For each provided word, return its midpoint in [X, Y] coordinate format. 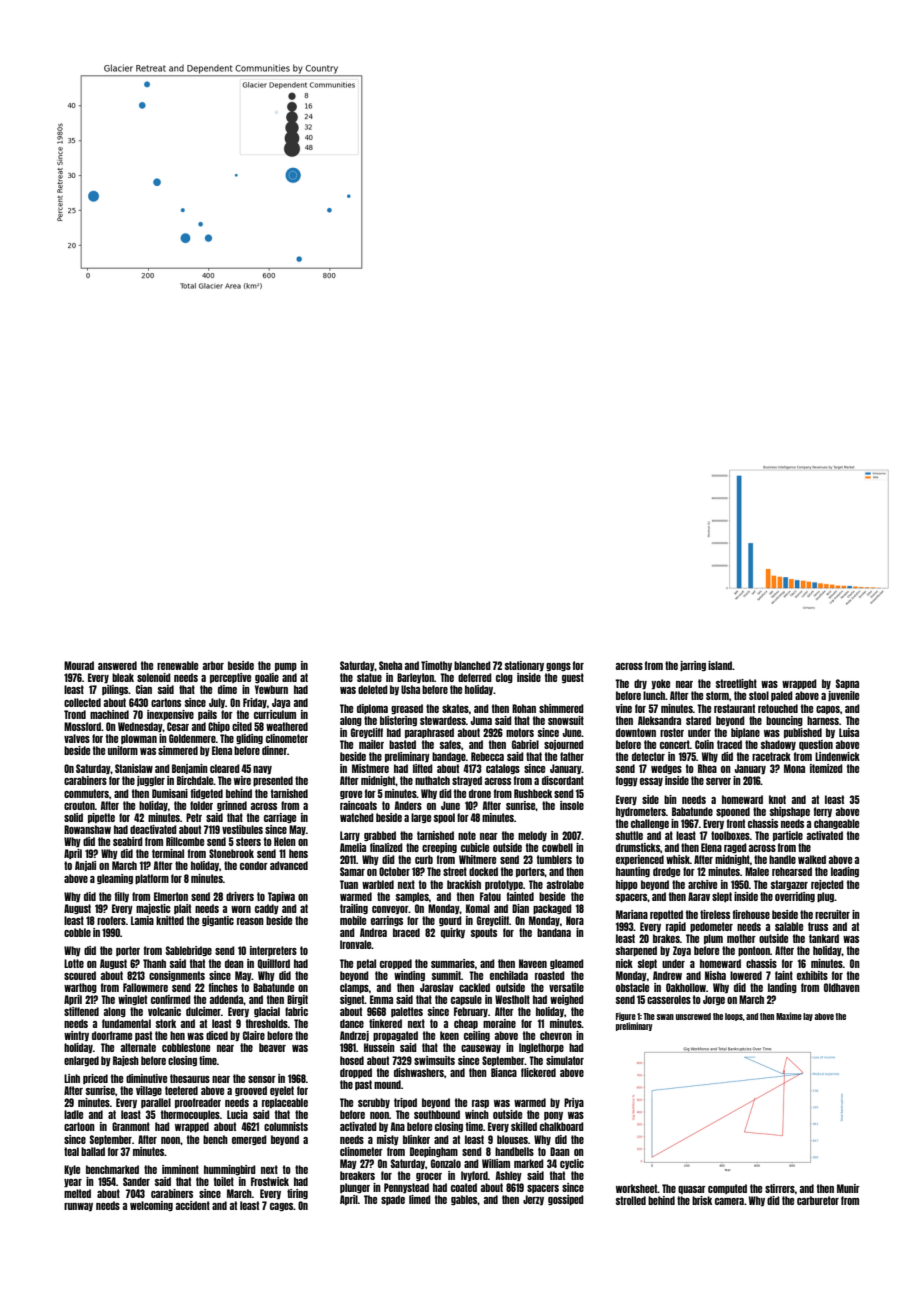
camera [729, 1201]
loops [734, 1017]
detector [648, 756]
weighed [567, 1000]
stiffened [81, 1011]
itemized [826, 768]
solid [73, 817]
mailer [371, 744]
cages [282, 1207]
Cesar [178, 726]
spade [393, 1200]
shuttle [629, 835]
